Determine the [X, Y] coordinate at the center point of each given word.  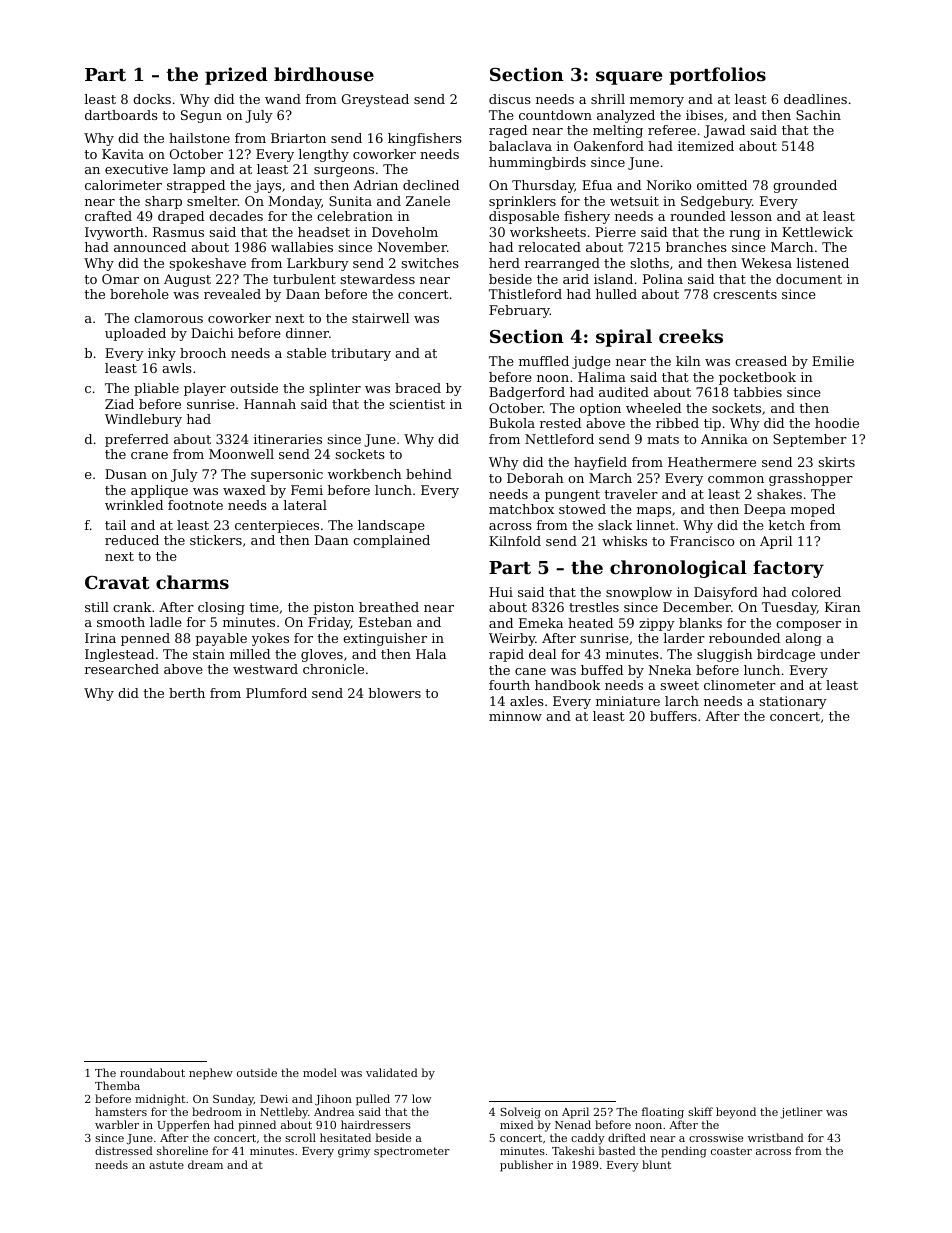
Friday [329, 623]
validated [392, 1072]
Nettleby [284, 1113]
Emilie [833, 361]
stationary [793, 702]
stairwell [380, 318]
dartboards [121, 115]
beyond [736, 1113]
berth [187, 693]
